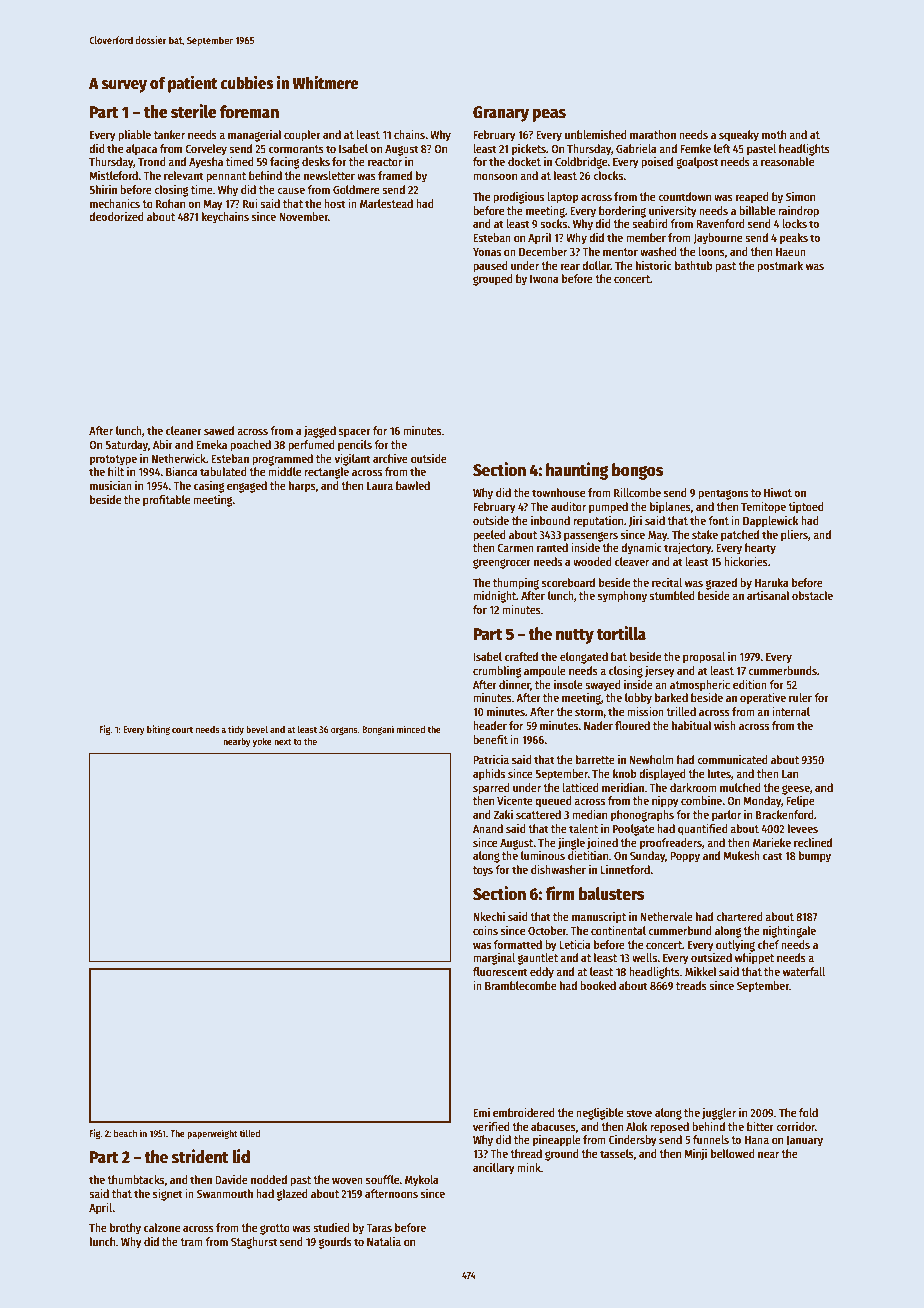 The image size is (924, 1308). I want to click on postmark, so click(780, 267).
